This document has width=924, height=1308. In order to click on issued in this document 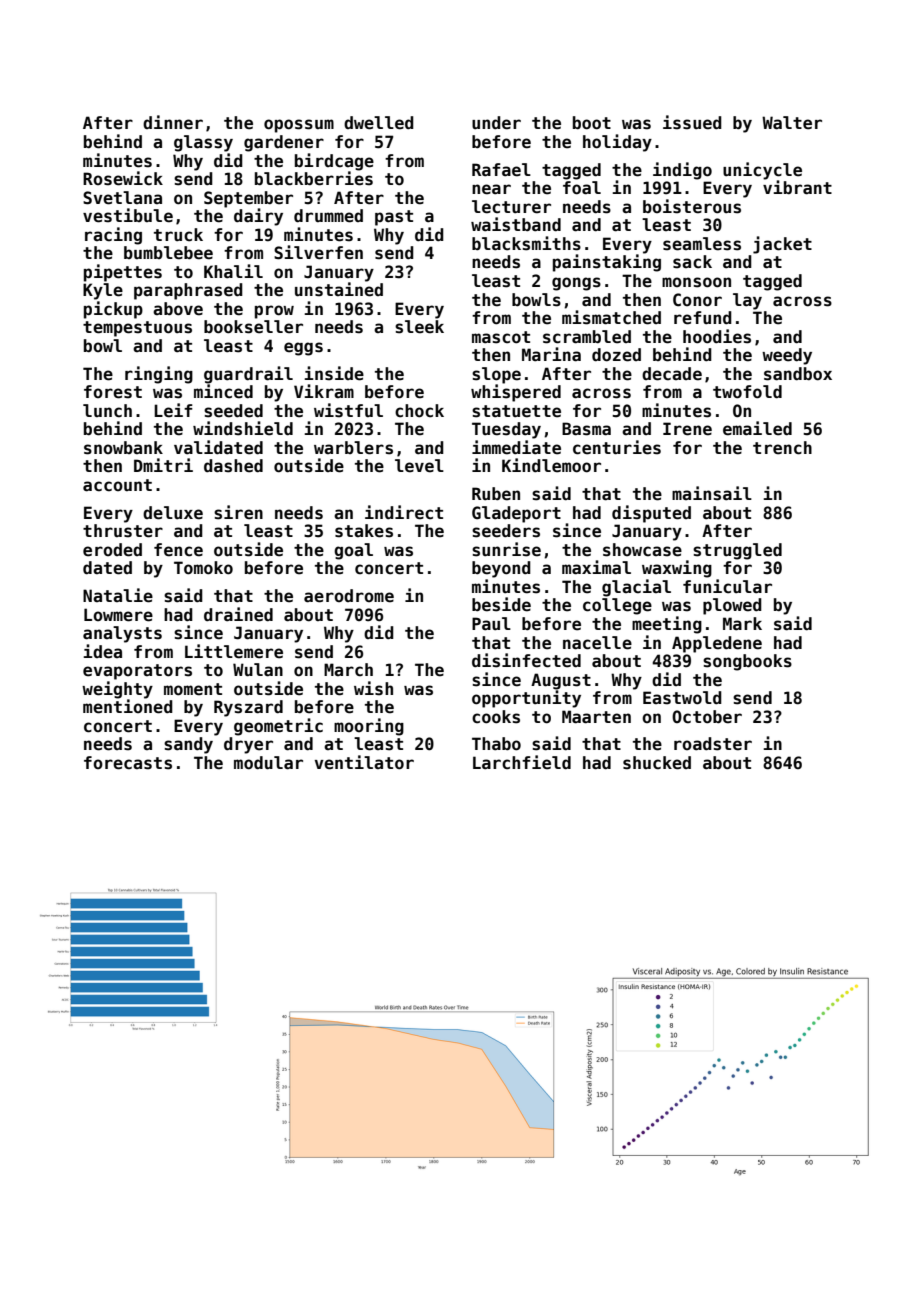, I will do `click(692, 122)`.
